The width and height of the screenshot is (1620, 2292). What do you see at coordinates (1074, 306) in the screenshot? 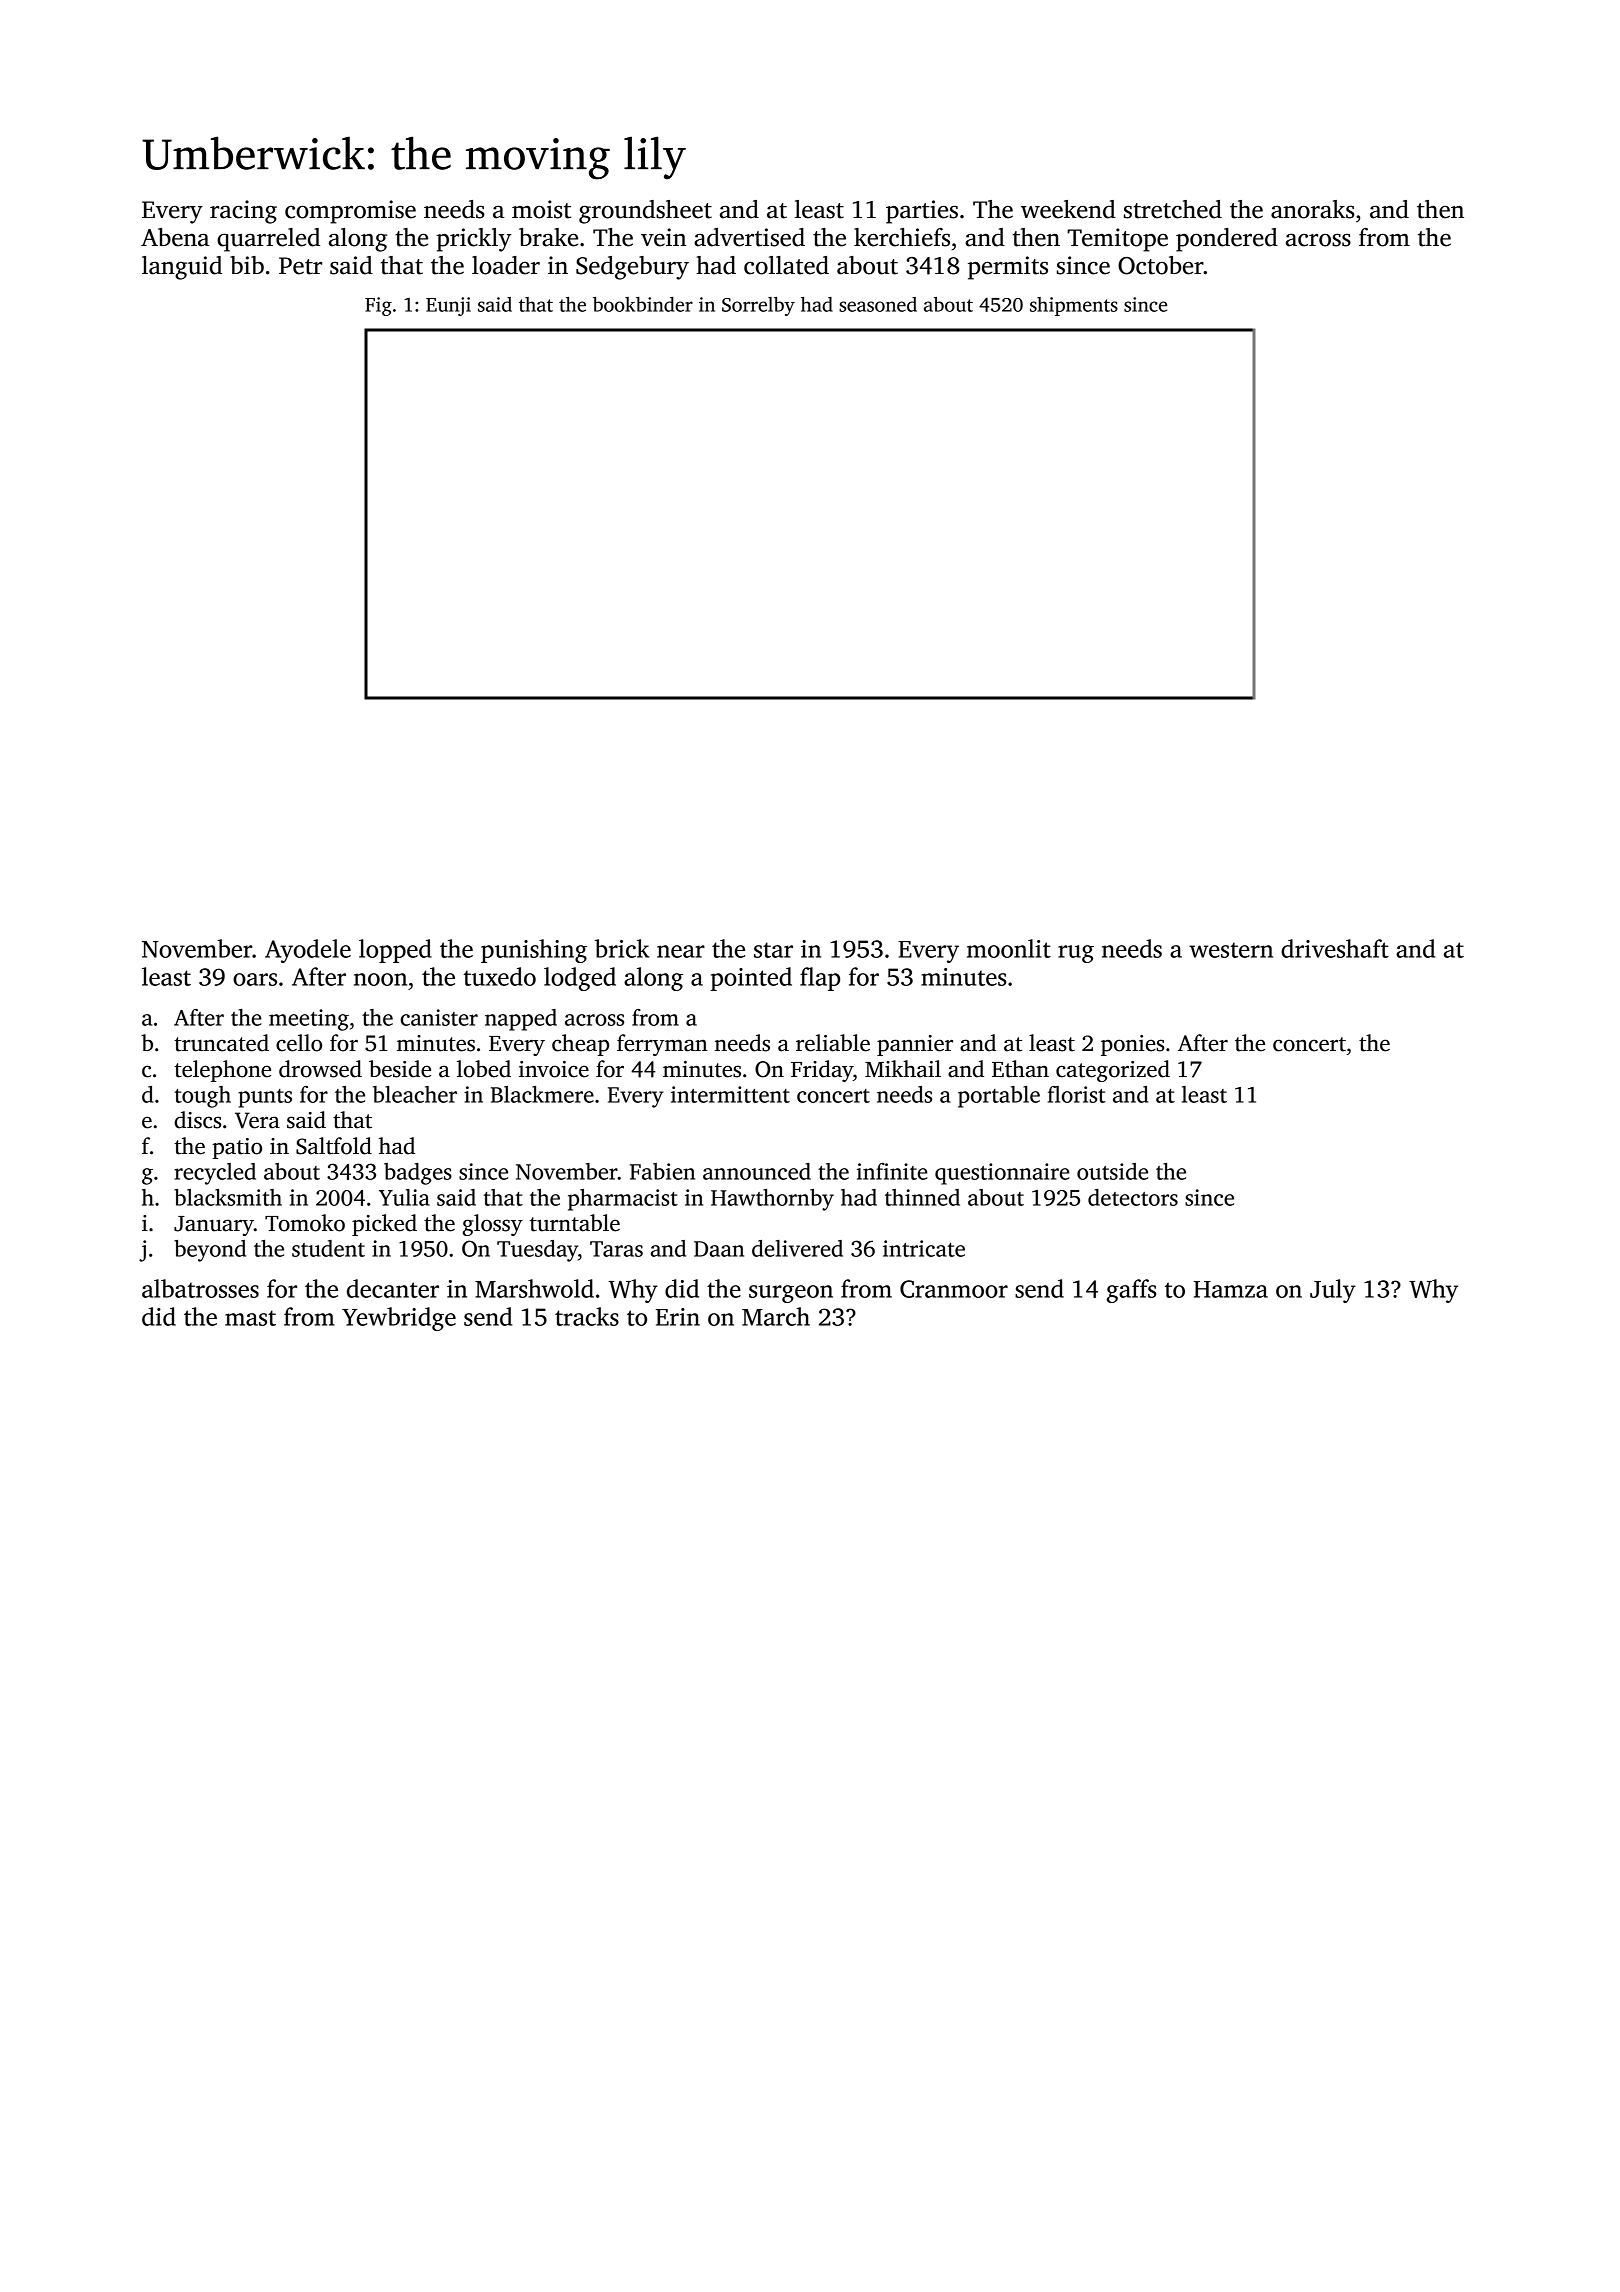
I see `shipments` at bounding box center [1074, 306].
